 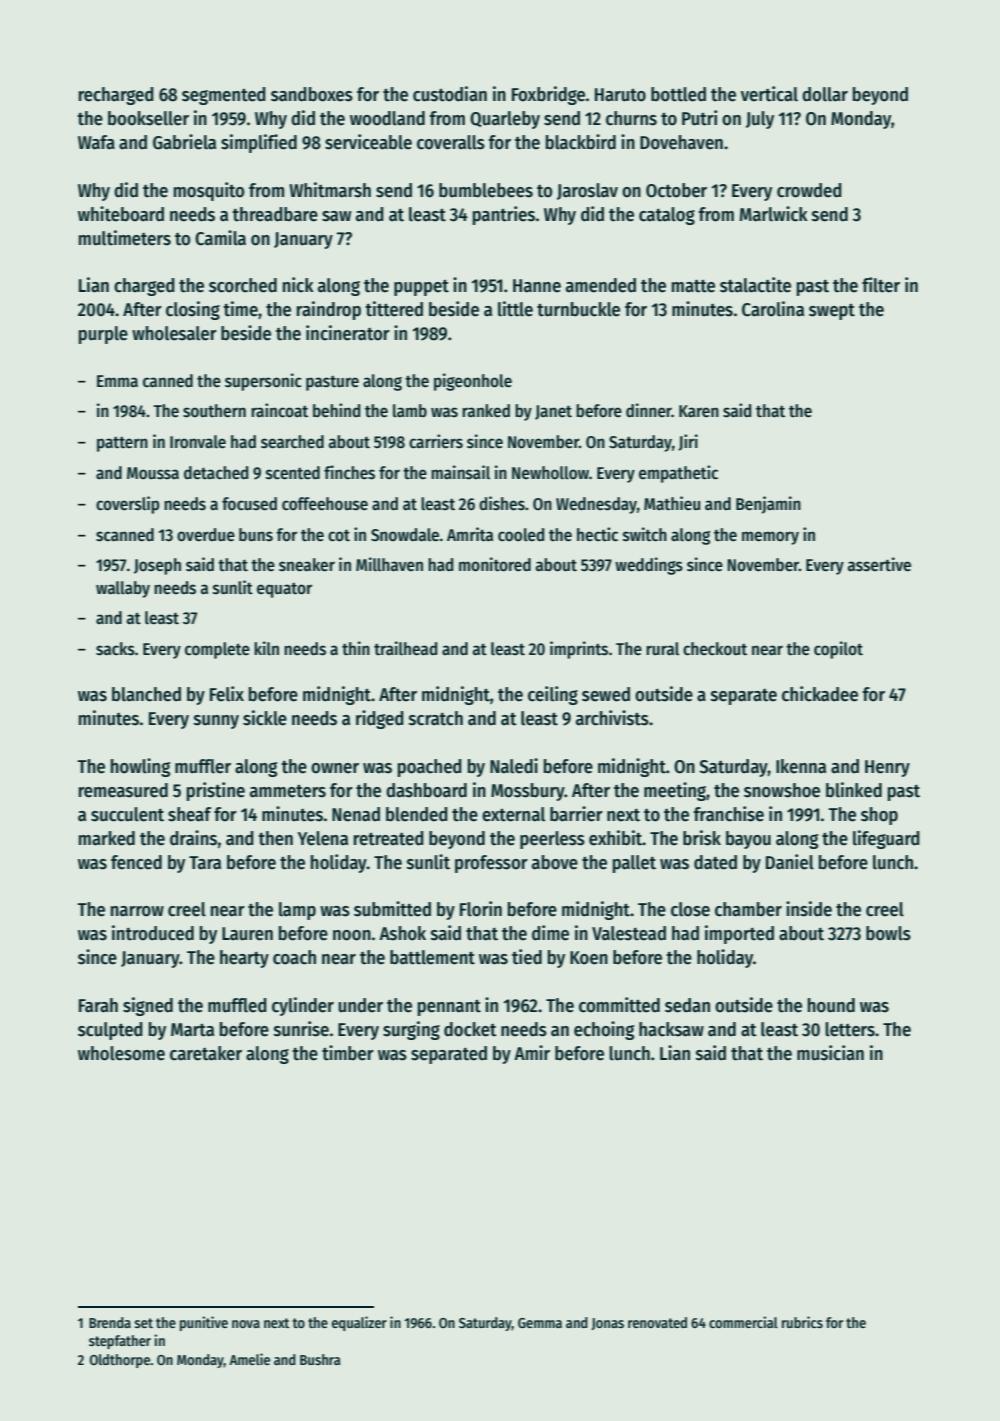 What do you see at coordinates (587, 191) in the screenshot?
I see `Jaroslav` at bounding box center [587, 191].
